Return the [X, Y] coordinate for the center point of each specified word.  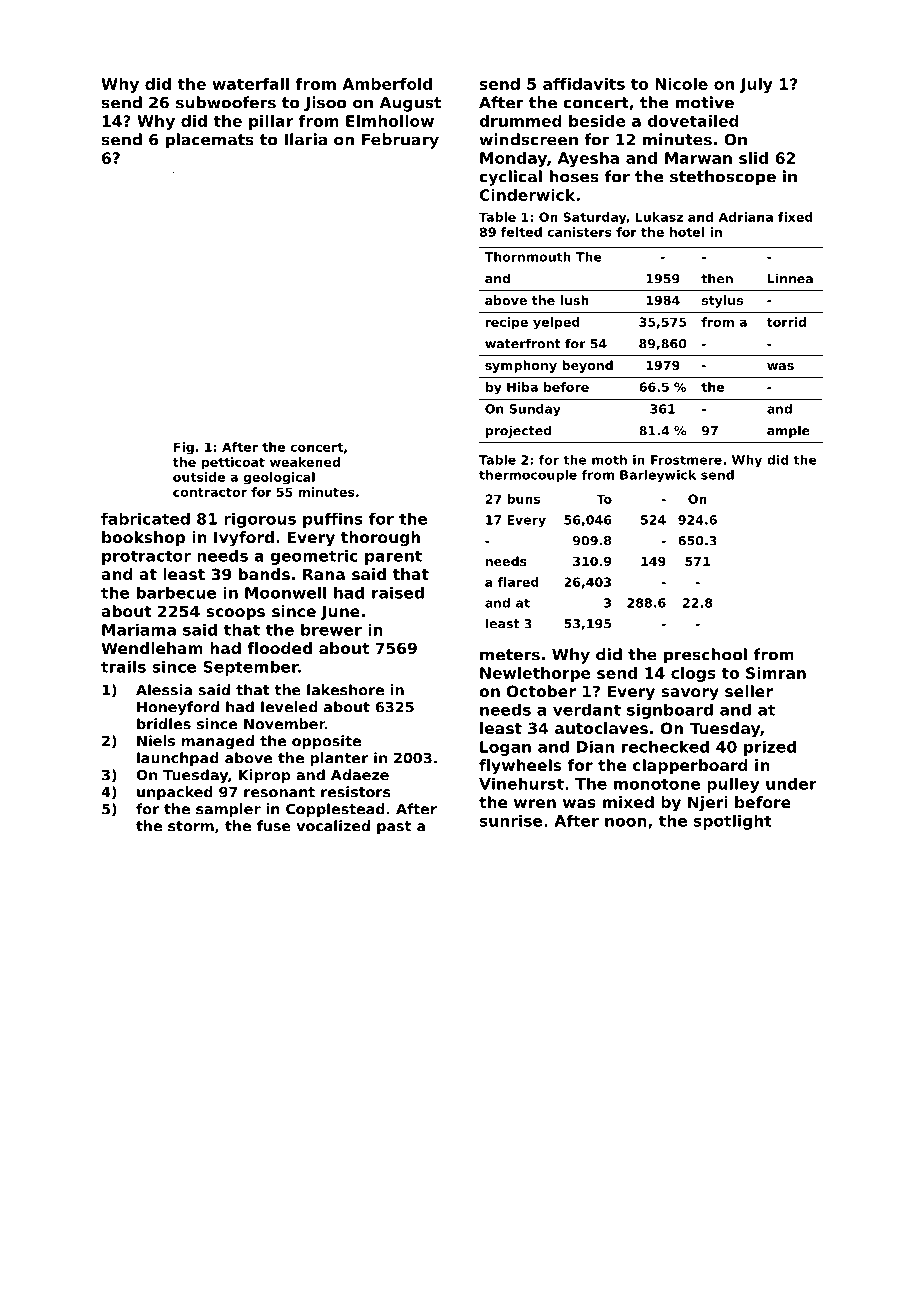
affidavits [584, 84]
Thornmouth [528, 257]
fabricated [145, 518]
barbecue [177, 592]
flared [517, 582]
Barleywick [658, 476]
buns [523, 499]
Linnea [790, 278]
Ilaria [305, 139]
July [756, 85]
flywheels [520, 767]
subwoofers [226, 102]
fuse [274, 826]
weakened [305, 462]
